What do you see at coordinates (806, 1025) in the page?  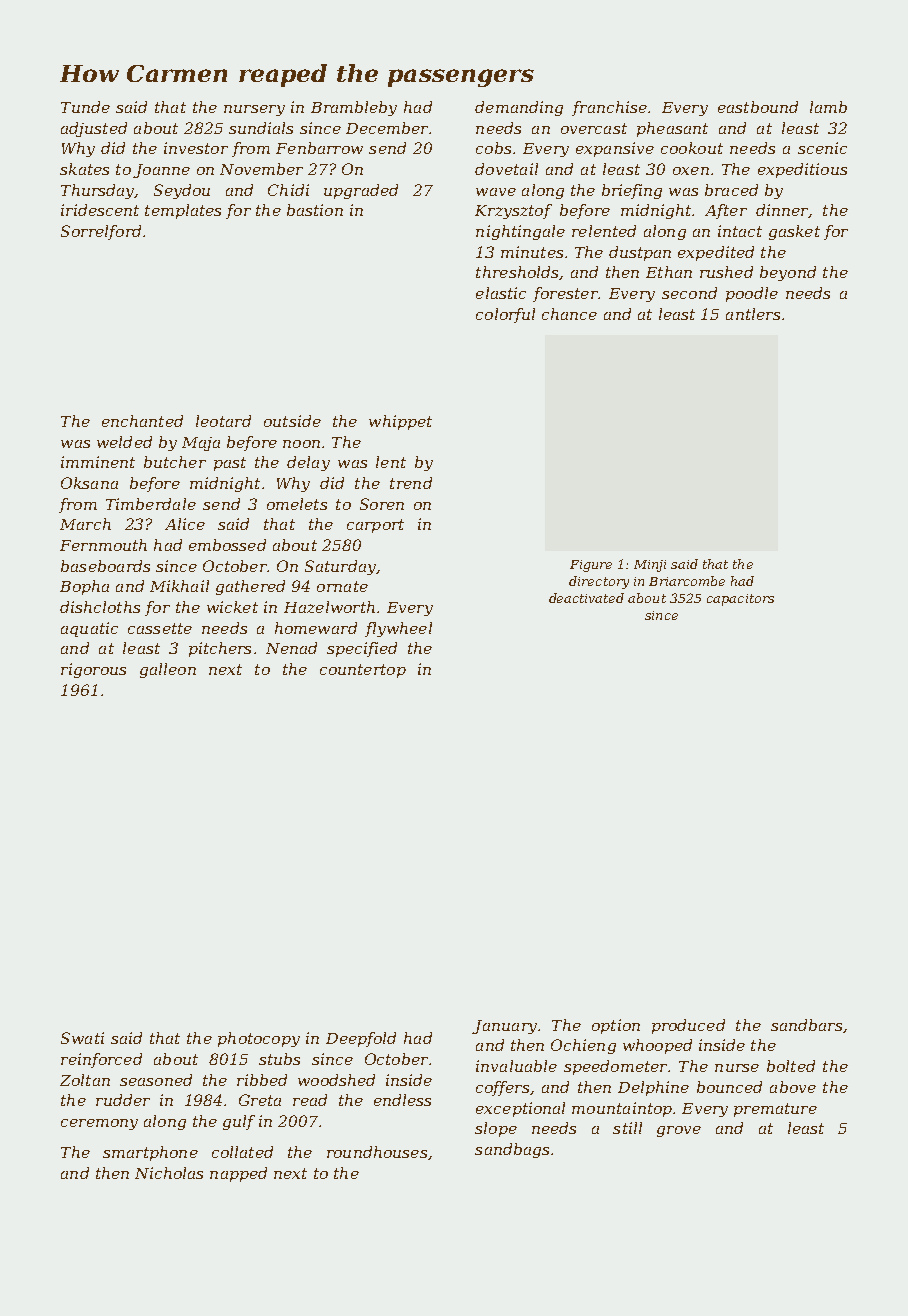 I see `sandbars` at bounding box center [806, 1025].
